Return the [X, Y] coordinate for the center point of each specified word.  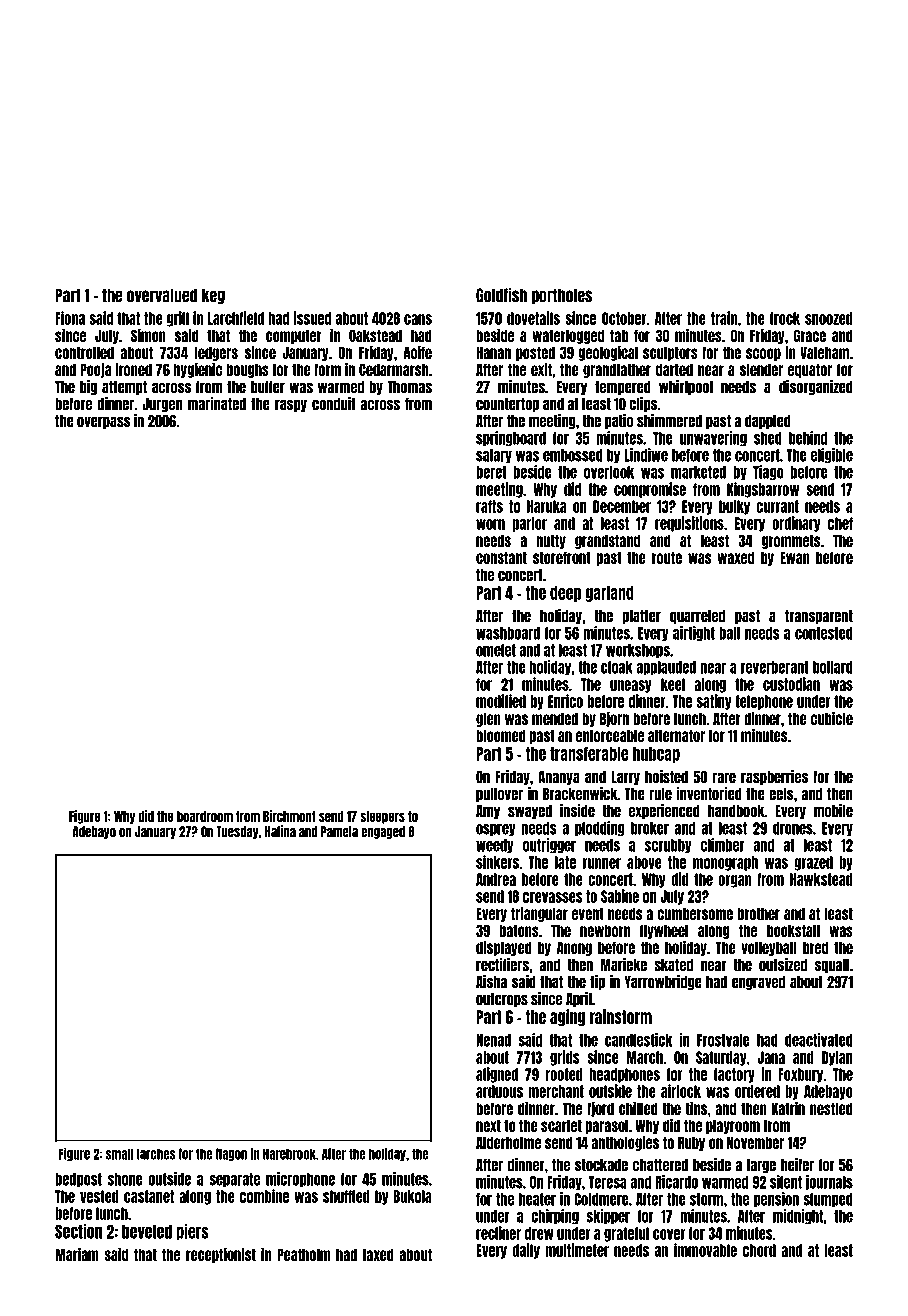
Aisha [491, 982]
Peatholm [304, 1254]
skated [673, 965]
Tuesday [237, 832]
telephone [764, 702]
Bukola [413, 1196]
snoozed [829, 318]
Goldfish [501, 295]
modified [501, 701]
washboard [508, 633]
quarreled [697, 617]
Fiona [70, 318]
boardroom [205, 816]
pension [776, 1200]
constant [501, 557]
